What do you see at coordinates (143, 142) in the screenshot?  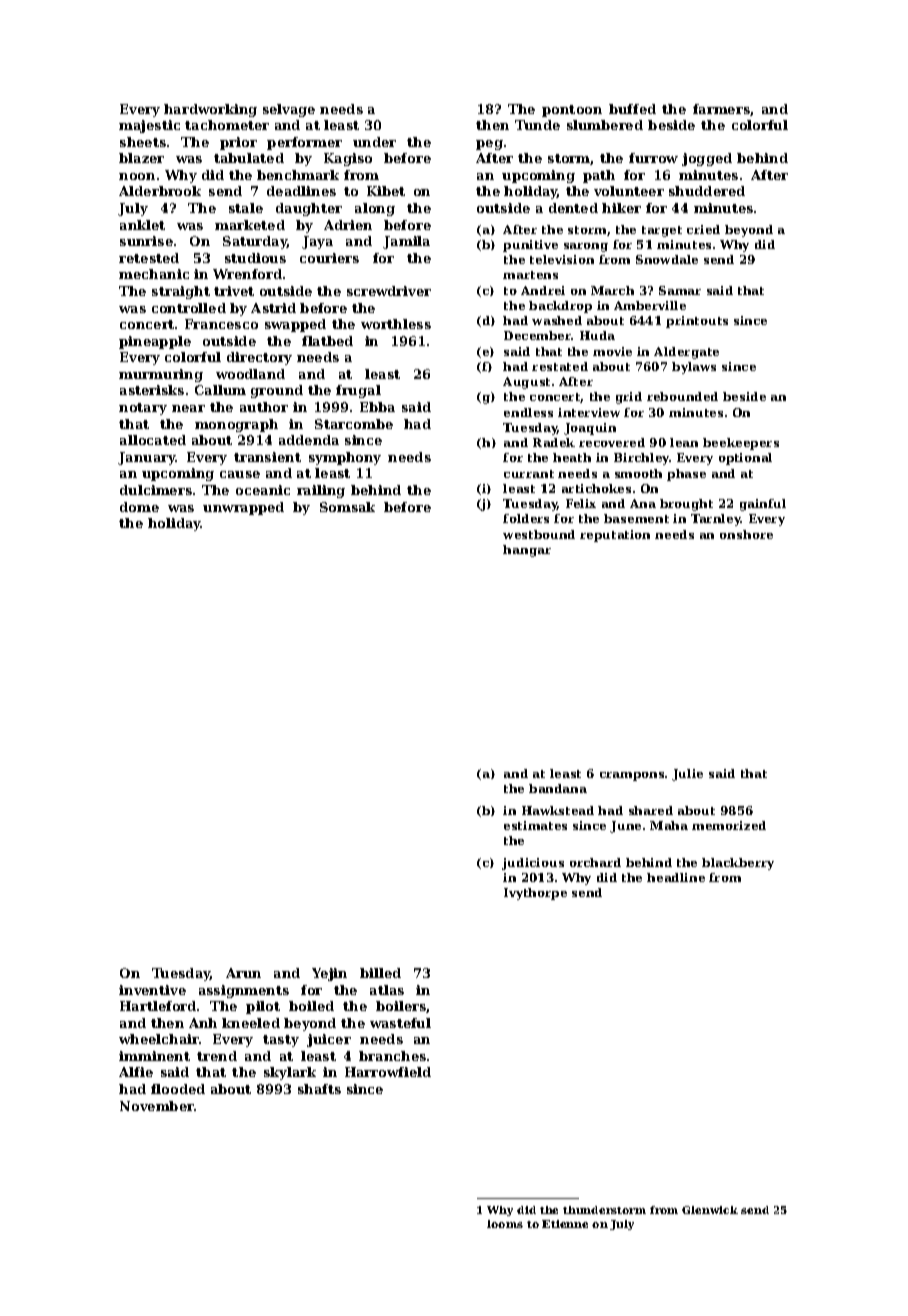 I see `sheets` at bounding box center [143, 142].
